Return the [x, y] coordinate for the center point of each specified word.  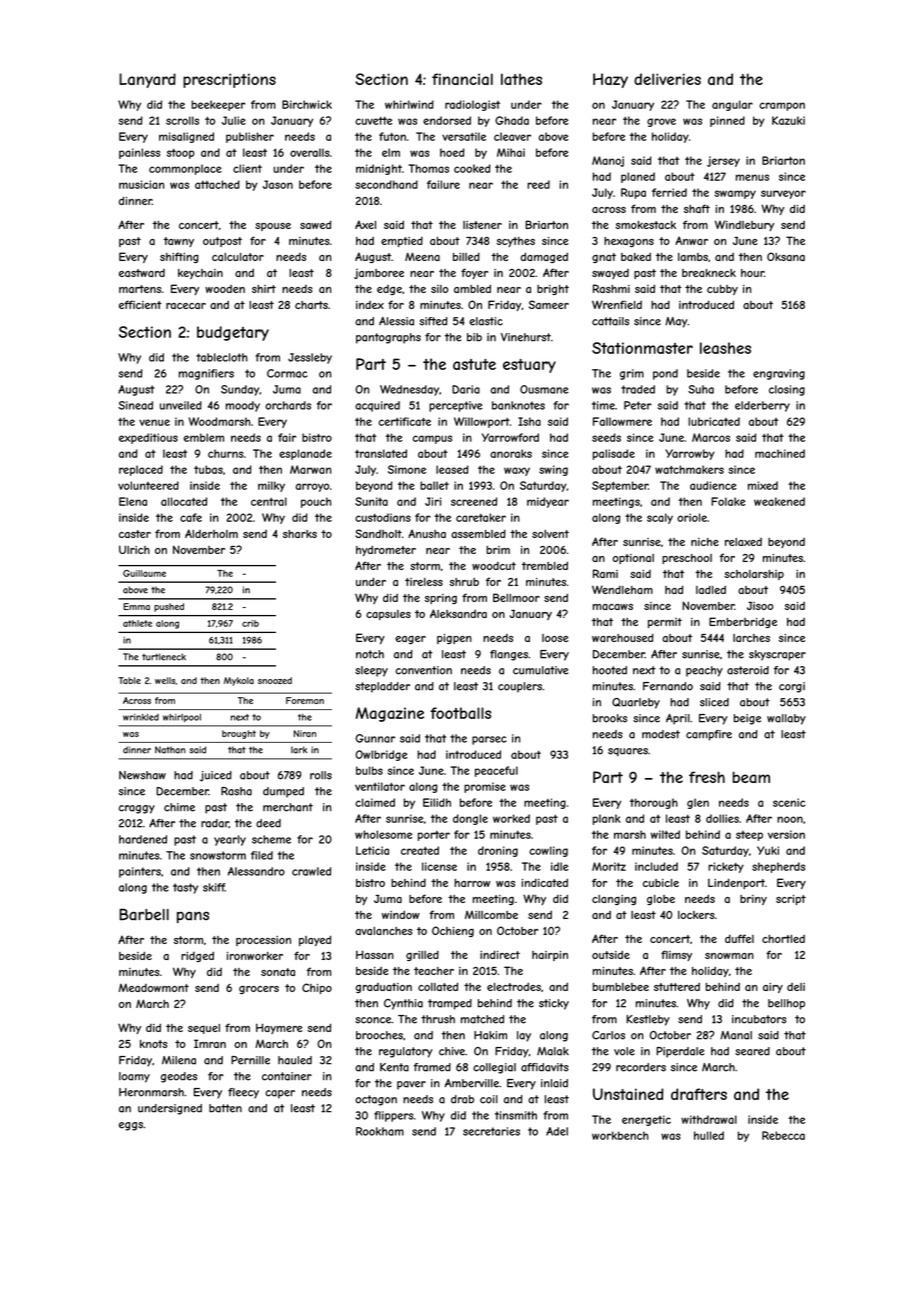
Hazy [610, 80]
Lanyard [147, 80]
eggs [131, 1126]
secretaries [491, 1131]
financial [462, 79]
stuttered [677, 987]
